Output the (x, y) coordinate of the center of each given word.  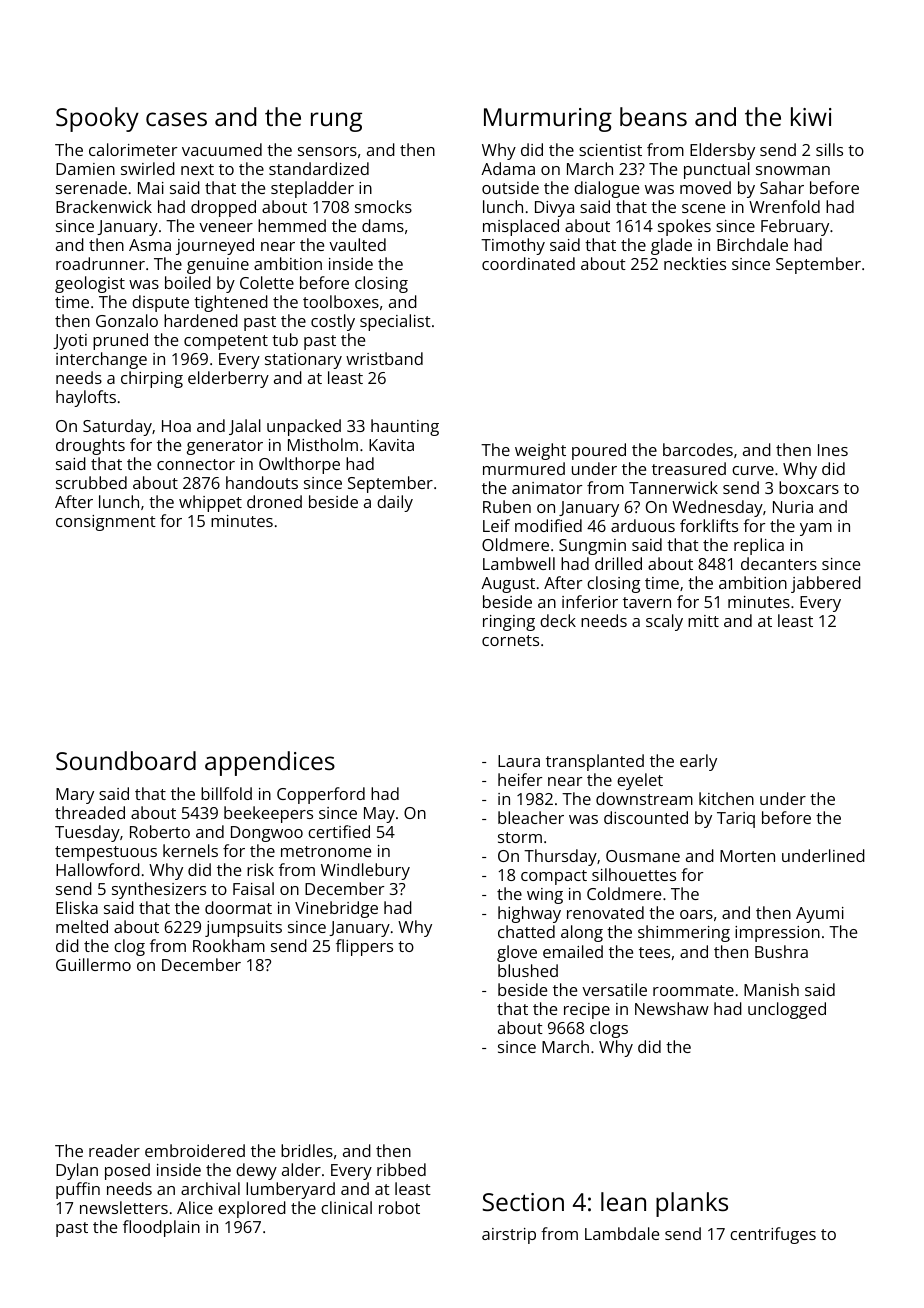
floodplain (161, 1228)
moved (705, 187)
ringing (509, 623)
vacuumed (222, 149)
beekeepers (268, 814)
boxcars (809, 487)
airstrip (509, 1236)
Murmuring (548, 120)
